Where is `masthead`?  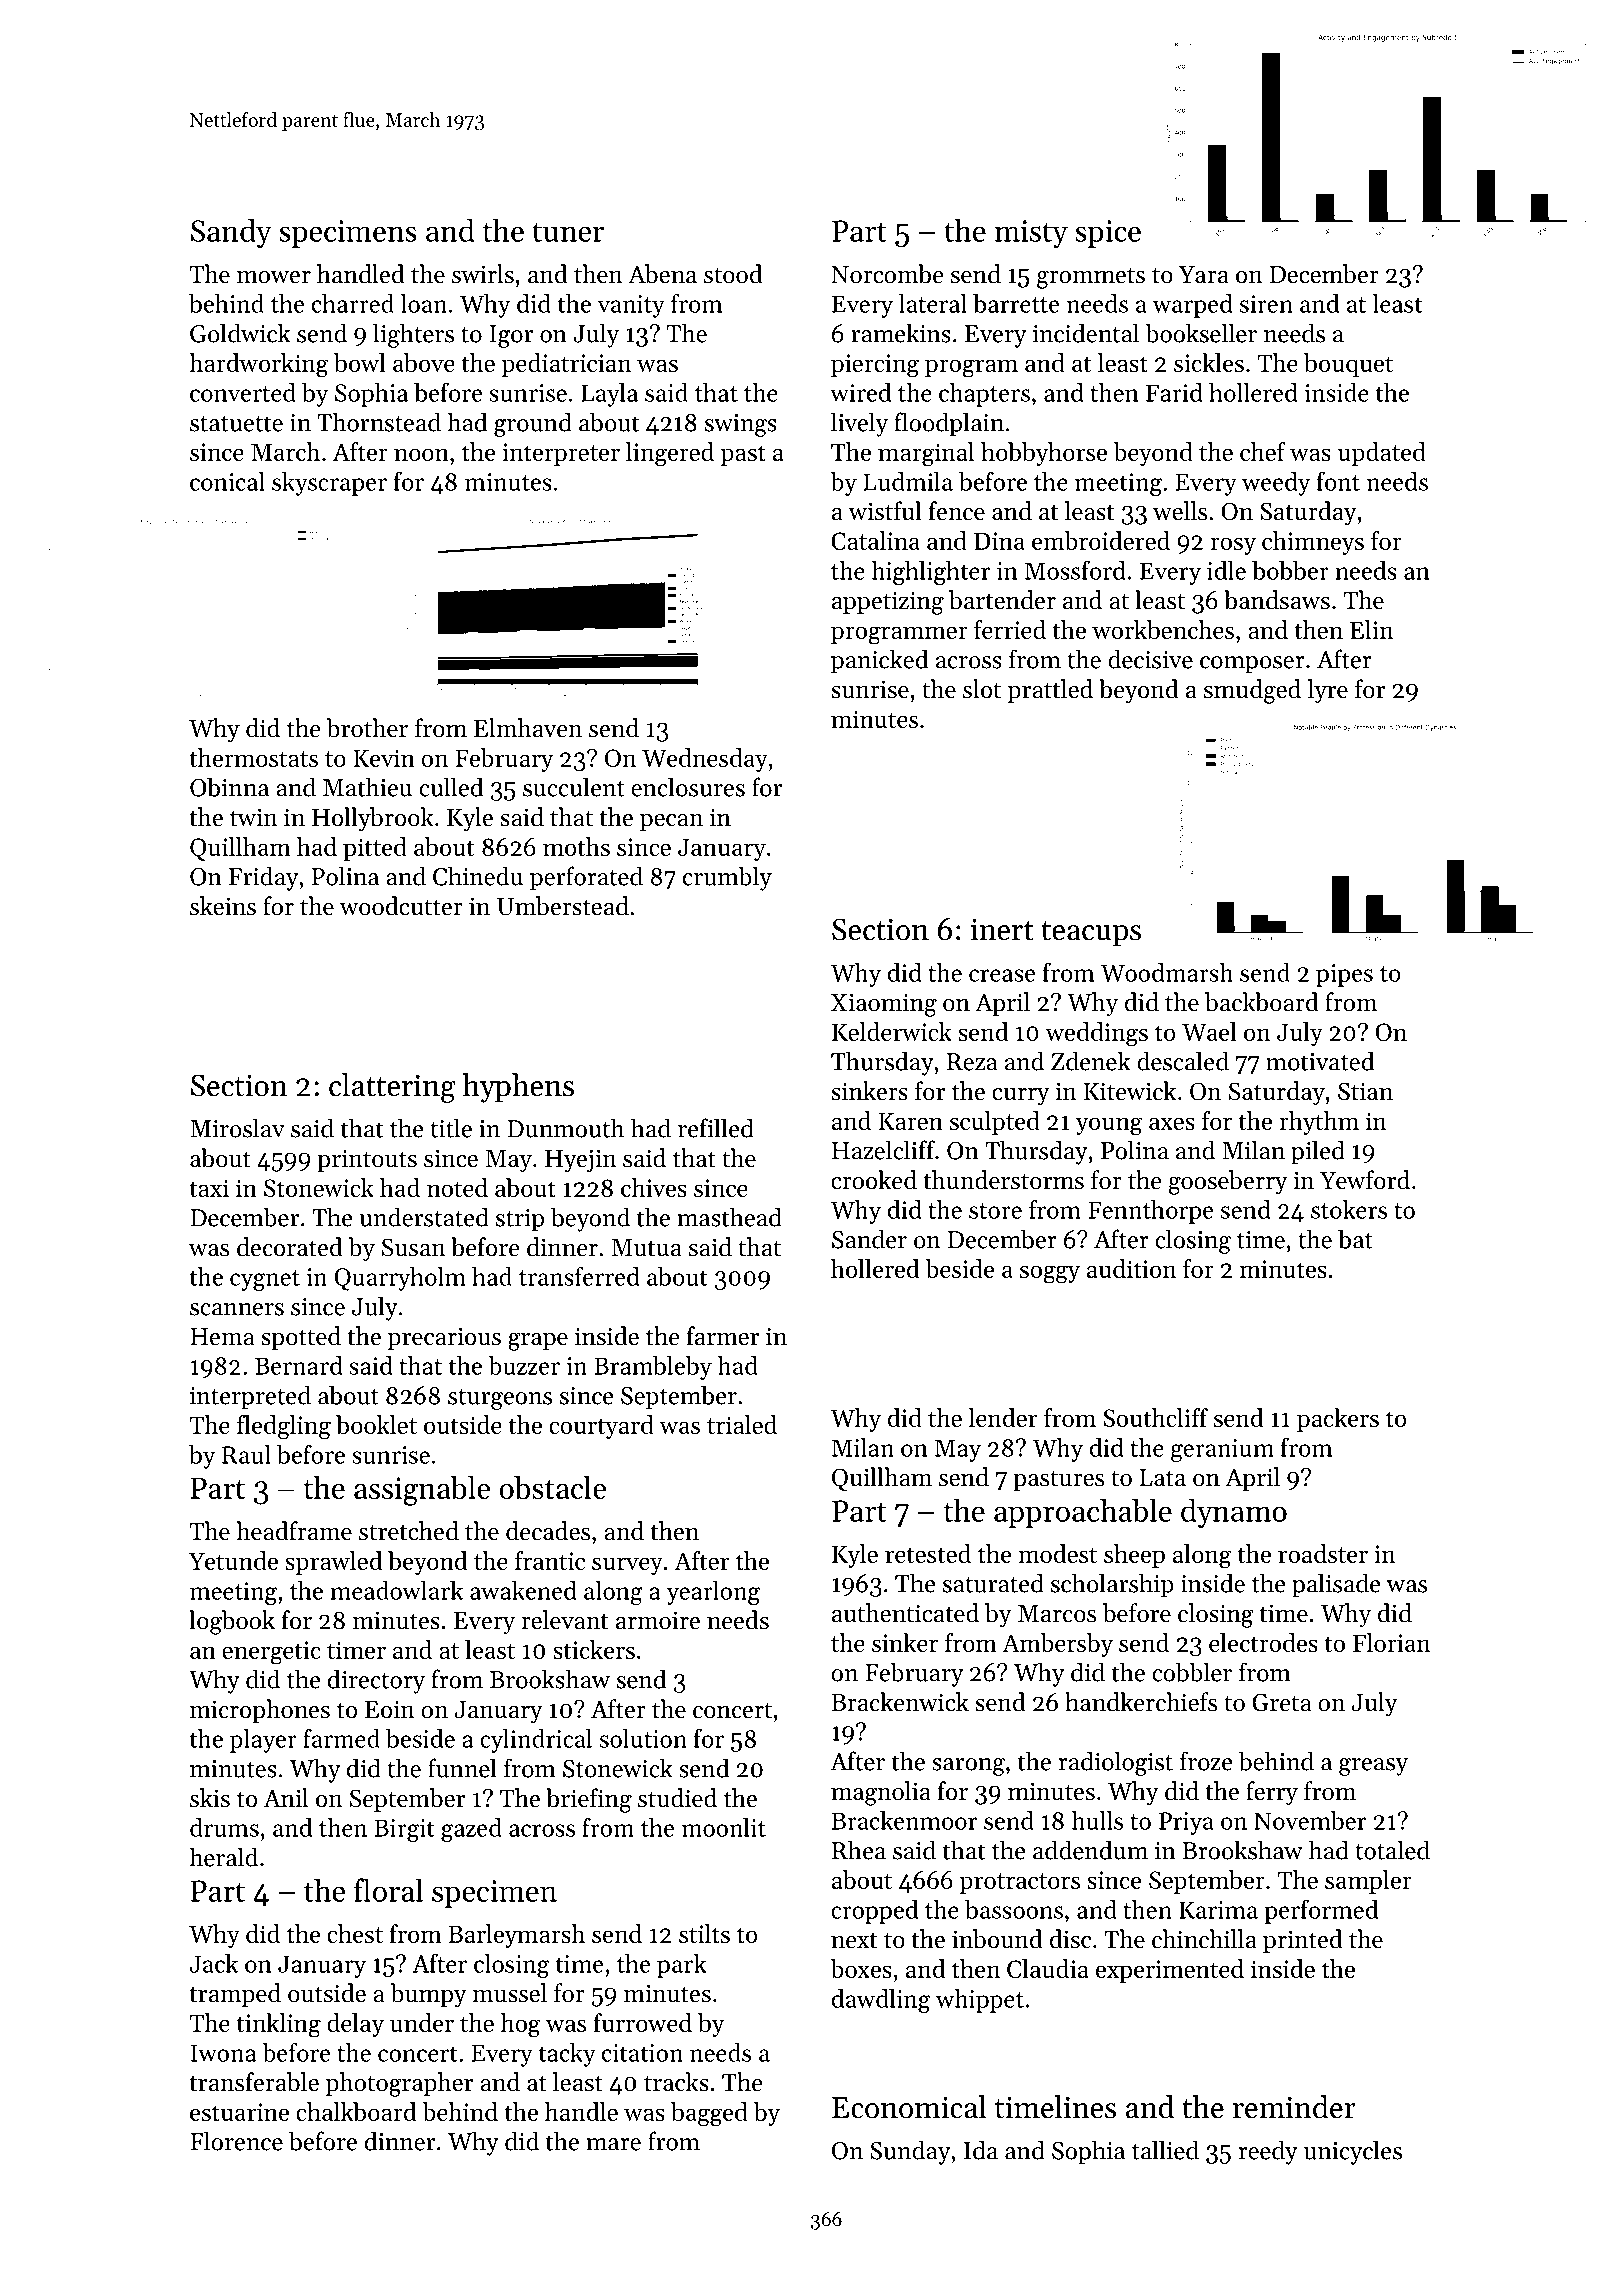
masthead is located at coordinates (729, 1217).
